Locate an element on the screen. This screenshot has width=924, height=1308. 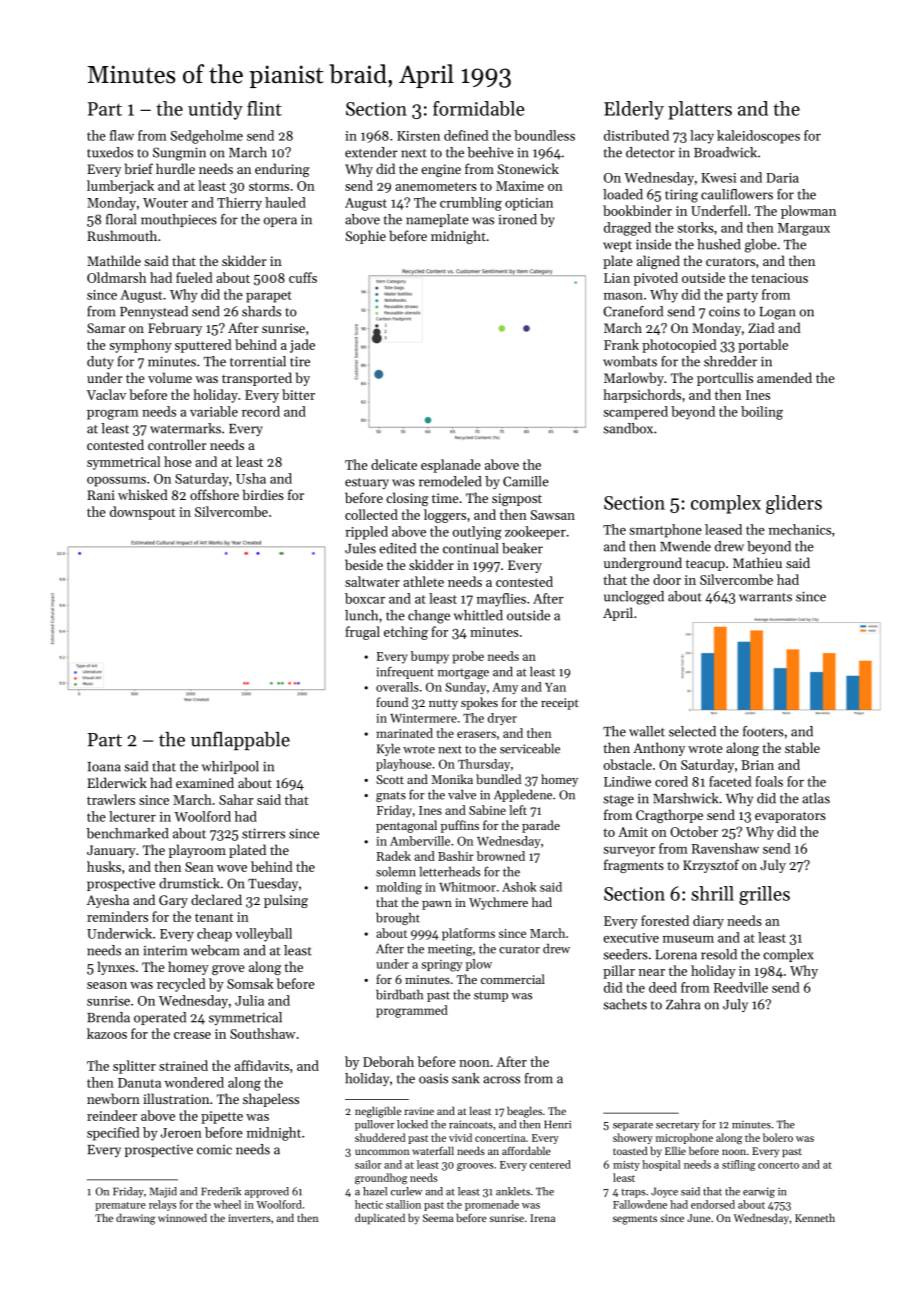
Kenneth is located at coordinates (815, 1217).
